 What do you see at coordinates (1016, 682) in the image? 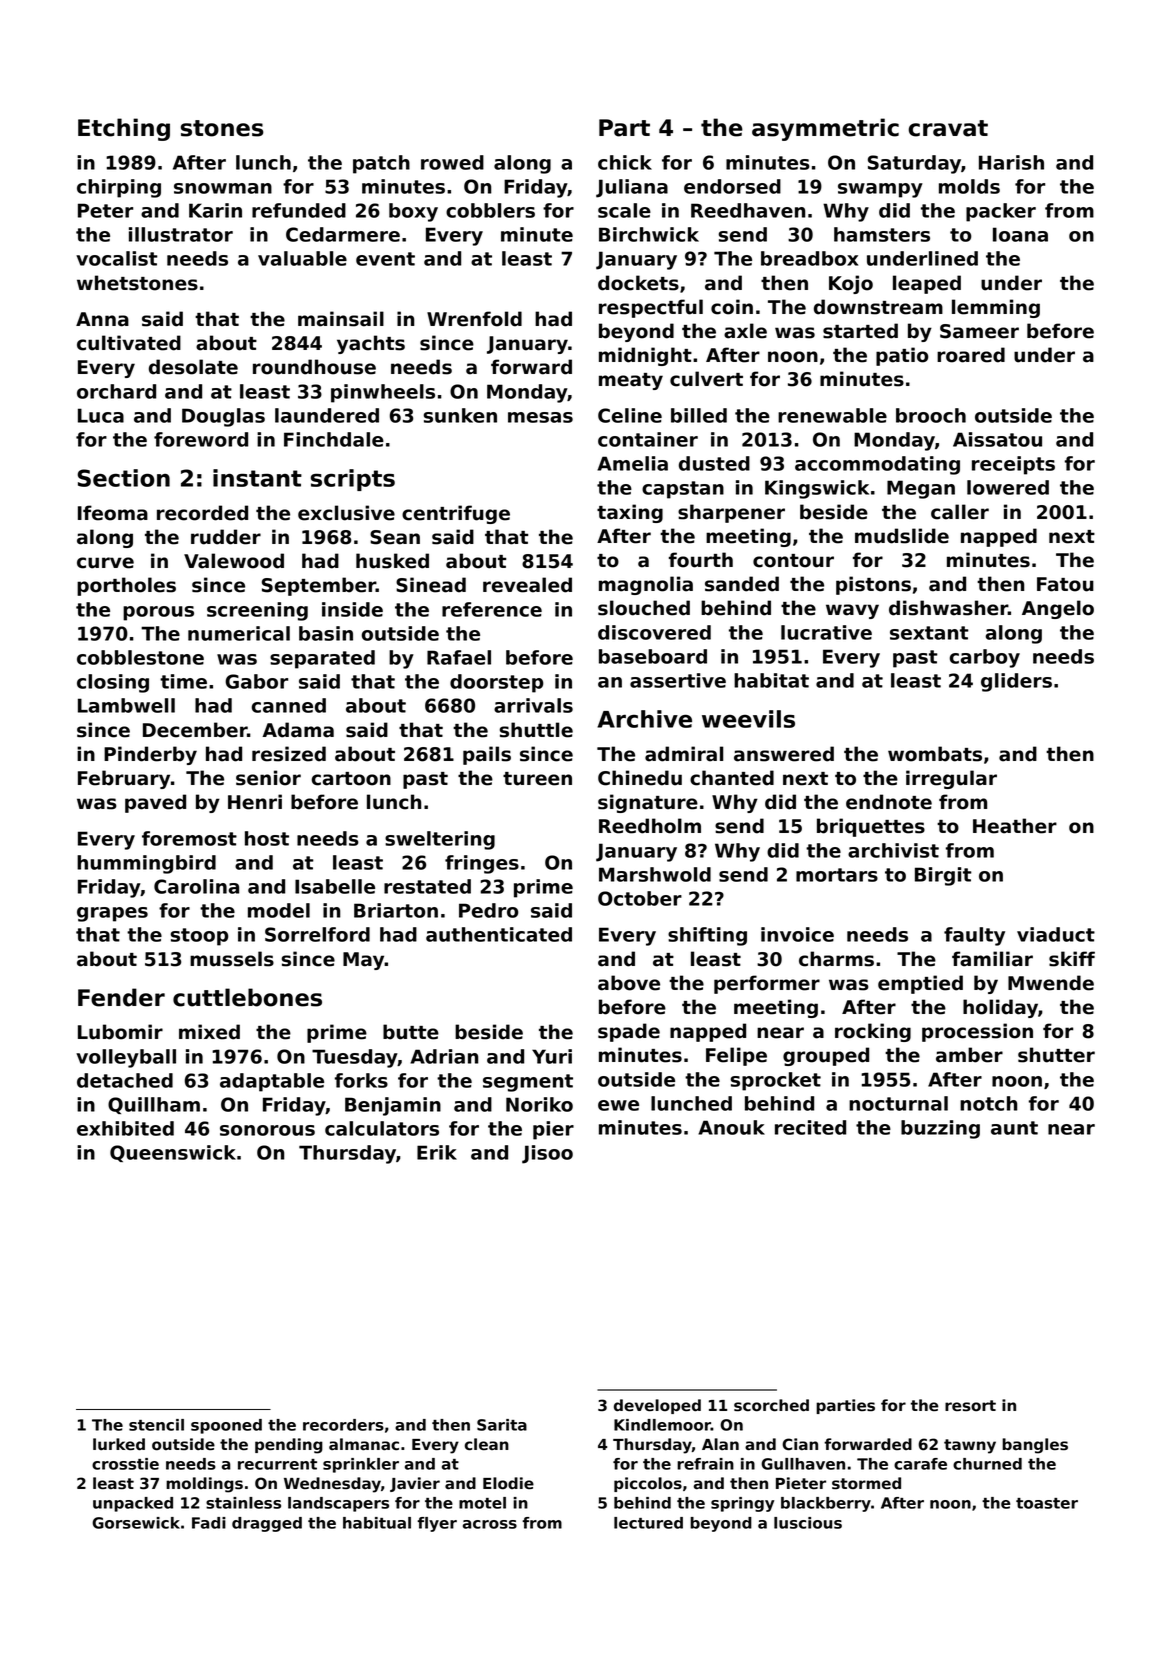
I see `gliders` at bounding box center [1016, 682].
